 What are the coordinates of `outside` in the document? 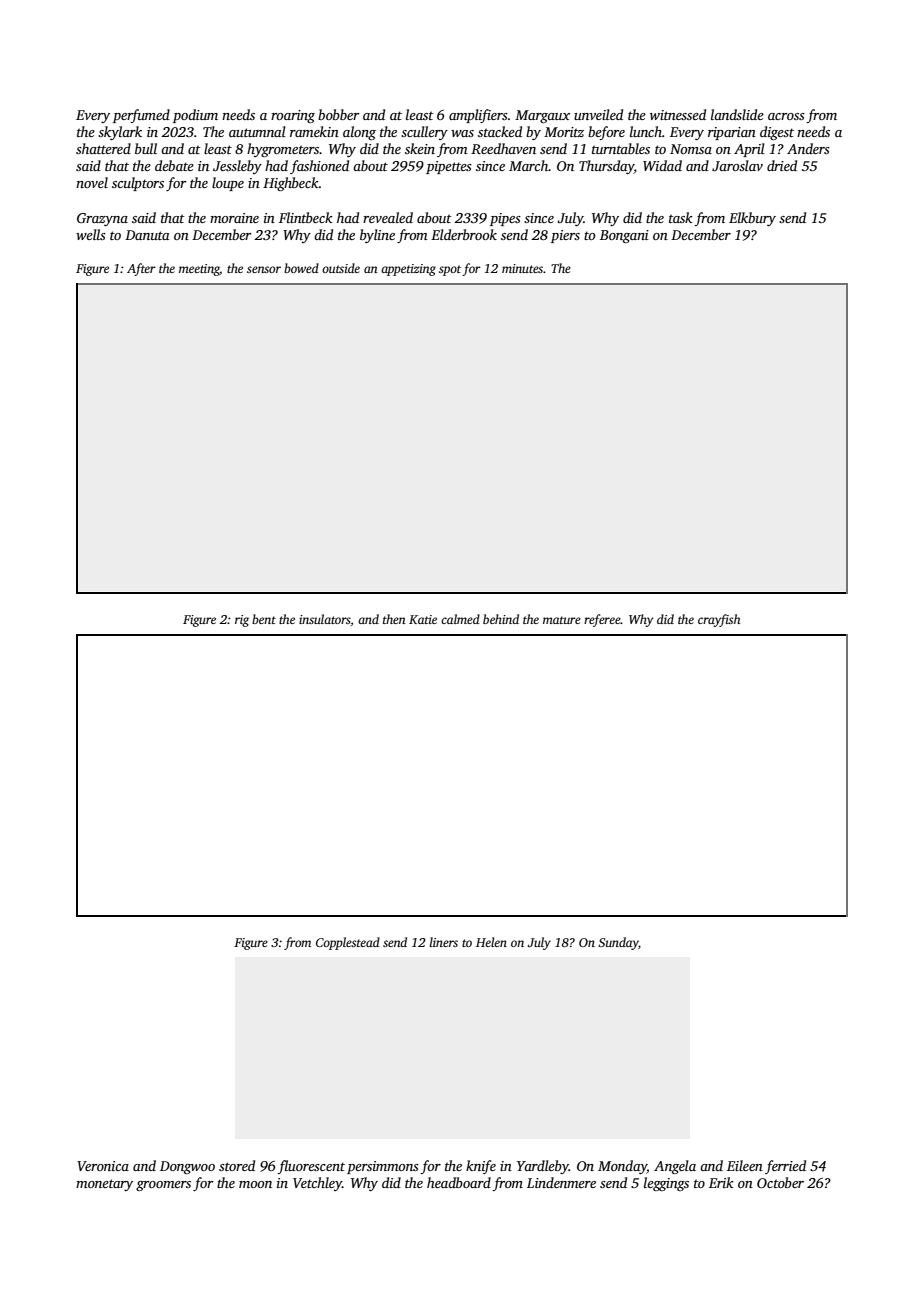 It's located at (341, 268).
